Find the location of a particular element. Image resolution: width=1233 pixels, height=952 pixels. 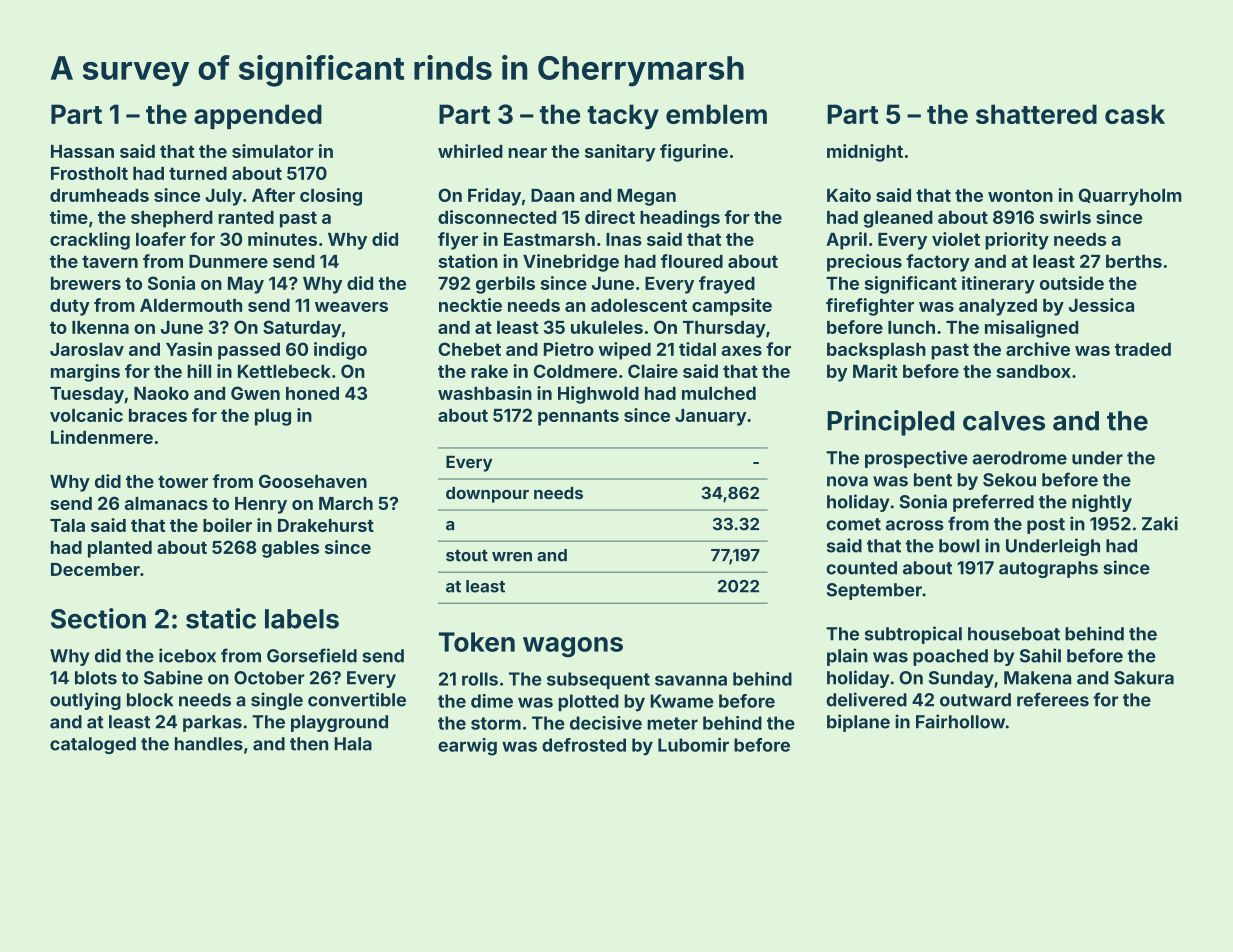

time is located at coordinates (69, 217).
